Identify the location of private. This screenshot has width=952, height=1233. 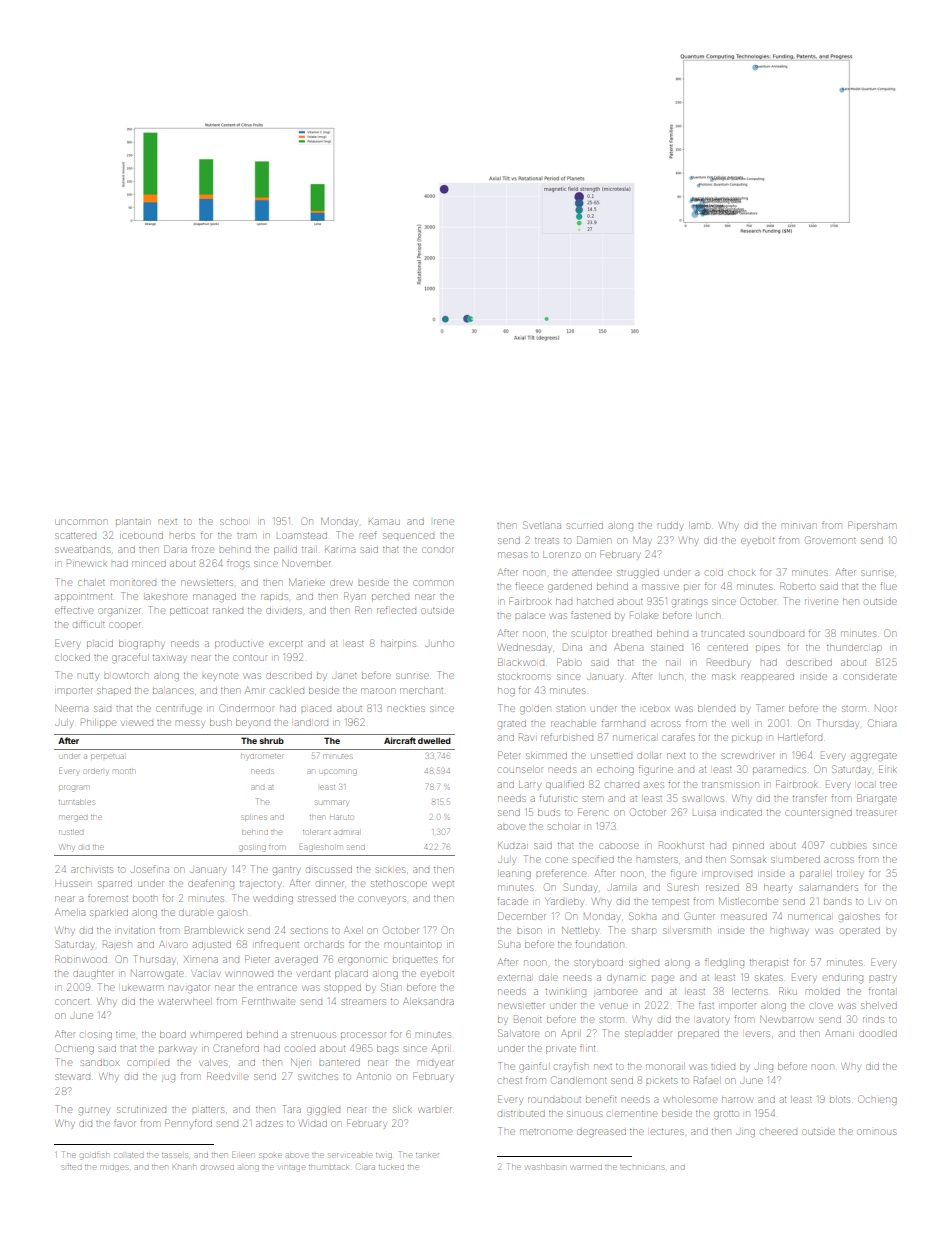
(561, 1050).
